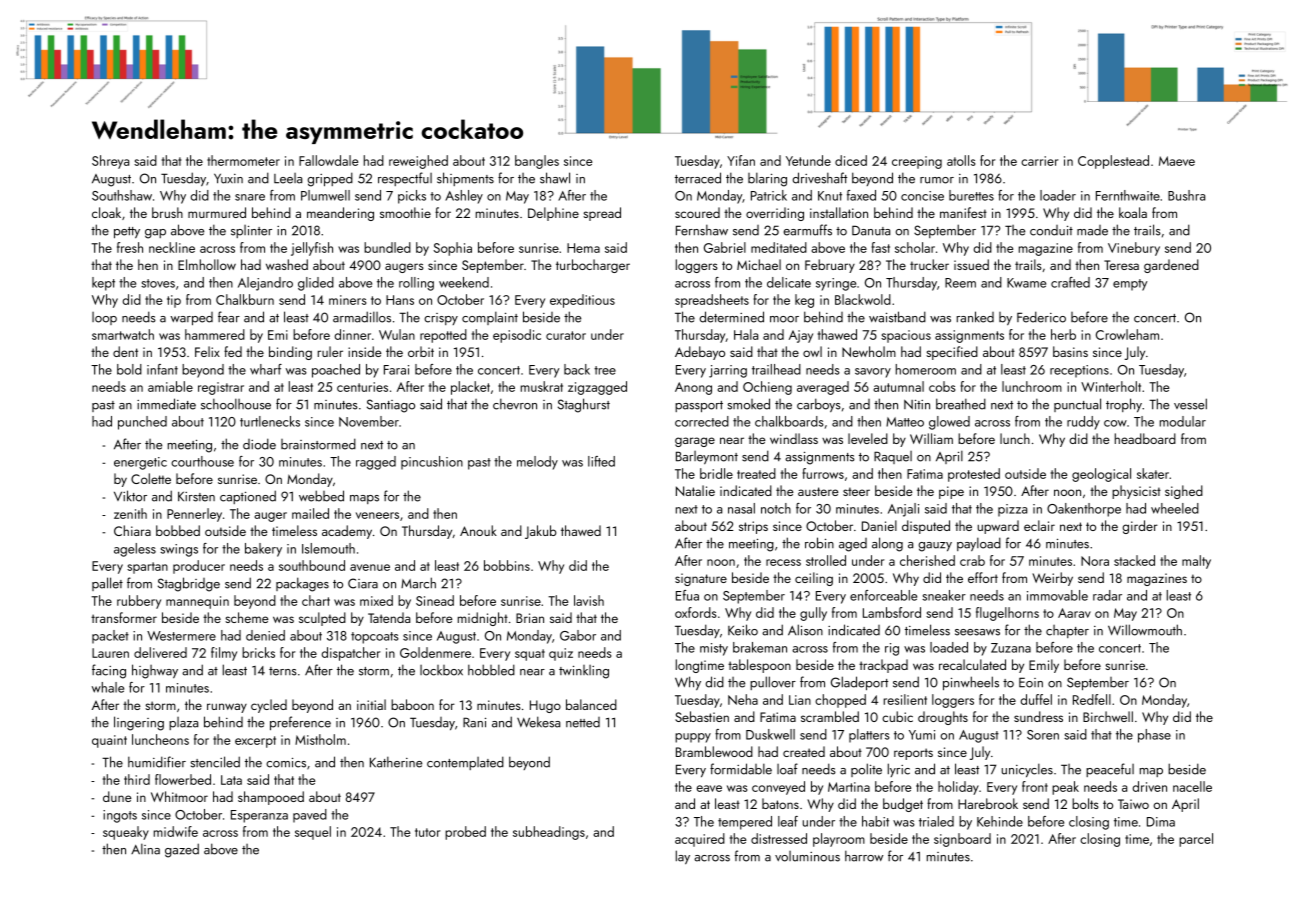  Describe the element at coordinates (593, 266) in the page. I see `turbocharger` at that location.
